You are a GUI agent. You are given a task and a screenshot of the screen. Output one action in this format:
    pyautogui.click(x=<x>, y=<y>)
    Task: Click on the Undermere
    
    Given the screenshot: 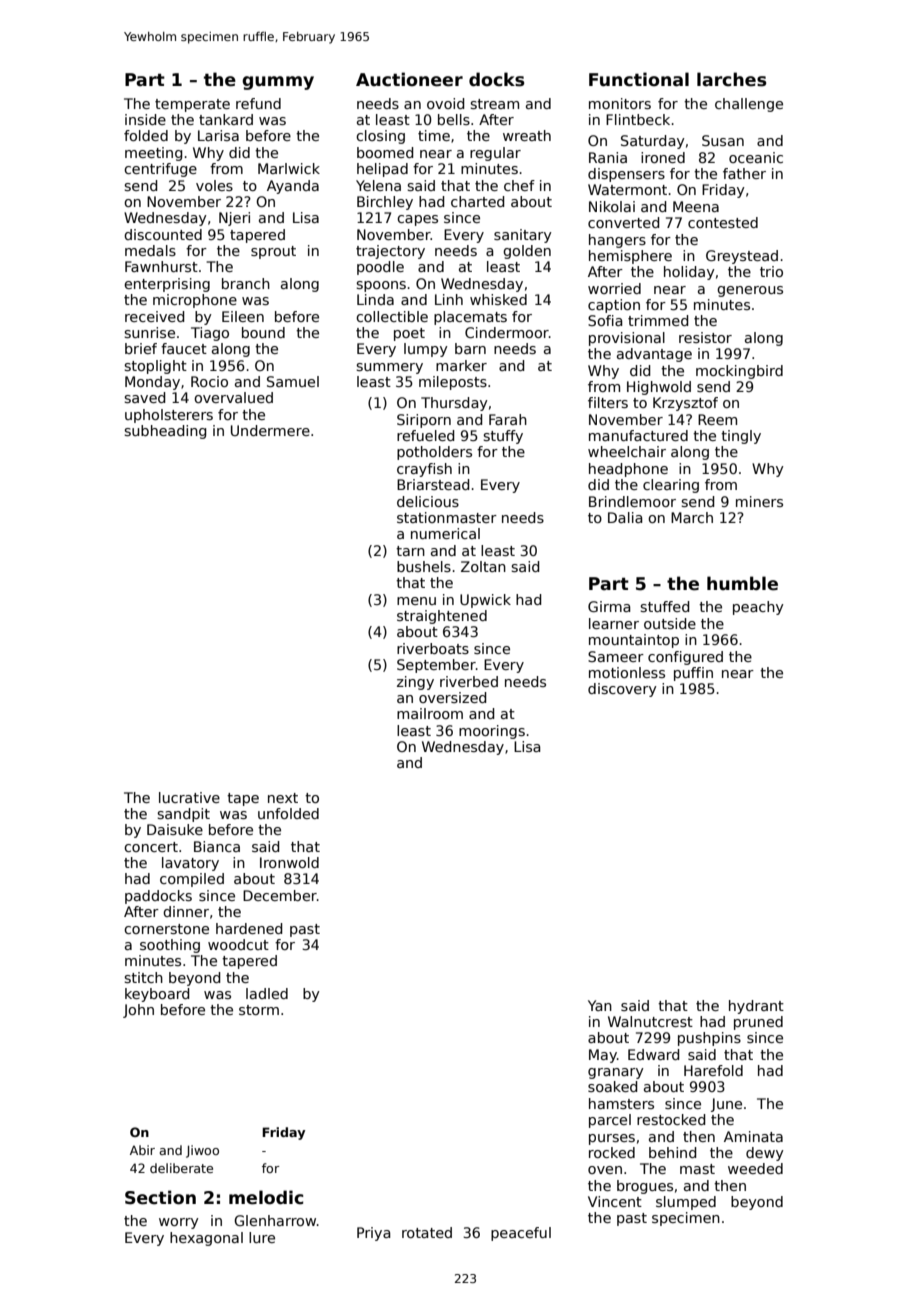 What is the action you would take?
    pyautogui.click(x=270, y=430)
